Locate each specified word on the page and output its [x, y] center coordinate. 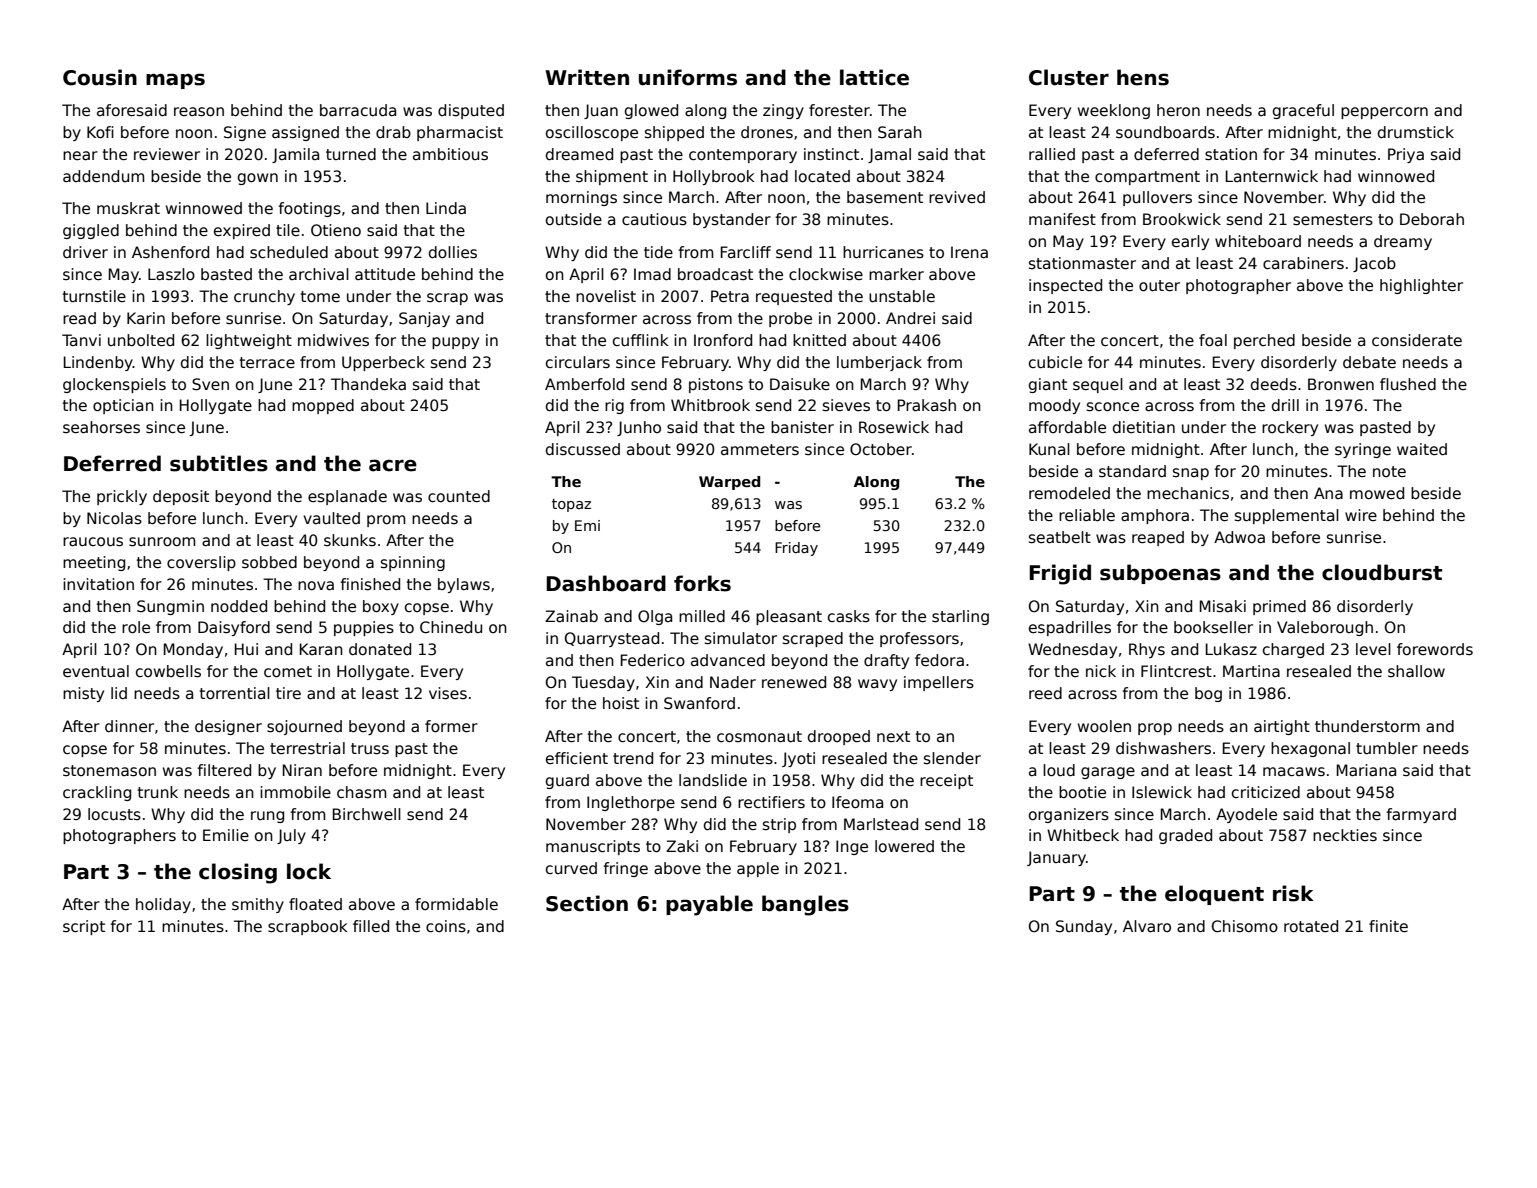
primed [1279, 607]
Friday [796, 549]
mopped [323, 406]
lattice [874, 77]
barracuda [358, 110]
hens [1143, 77]
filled [371, 926]
